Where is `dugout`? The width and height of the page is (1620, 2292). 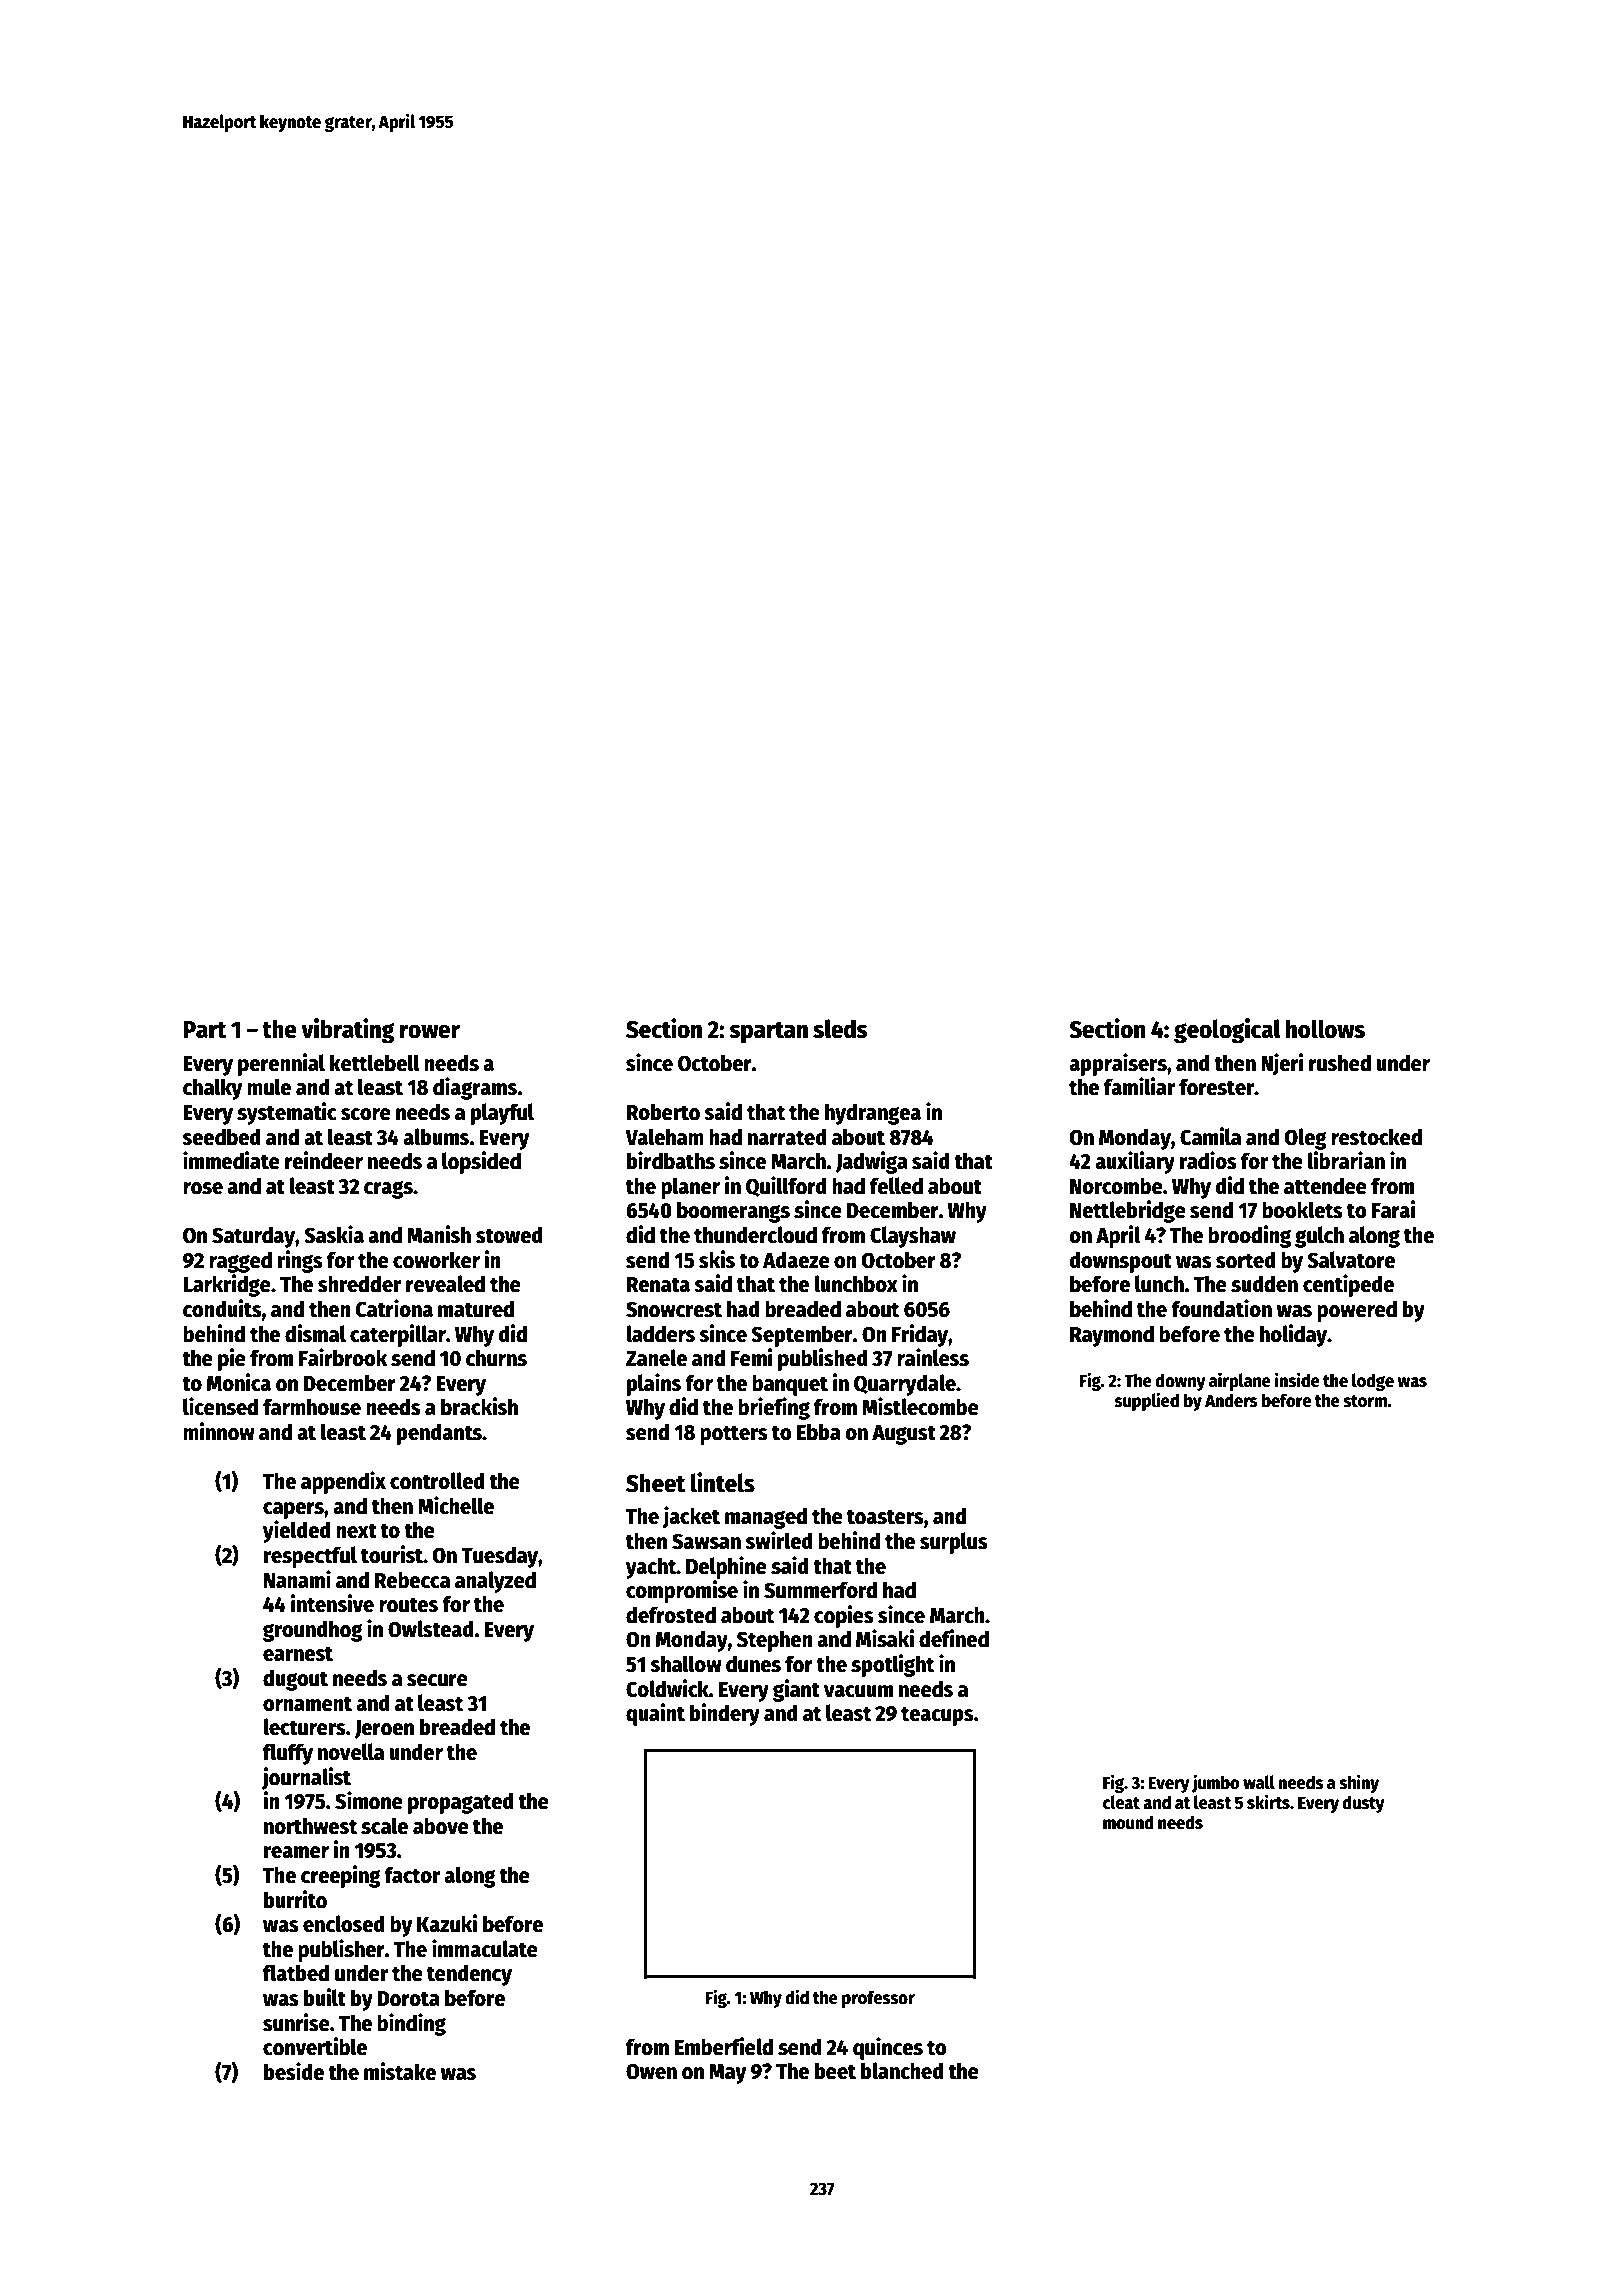
dugout is located at coordinates (295, 1680).
